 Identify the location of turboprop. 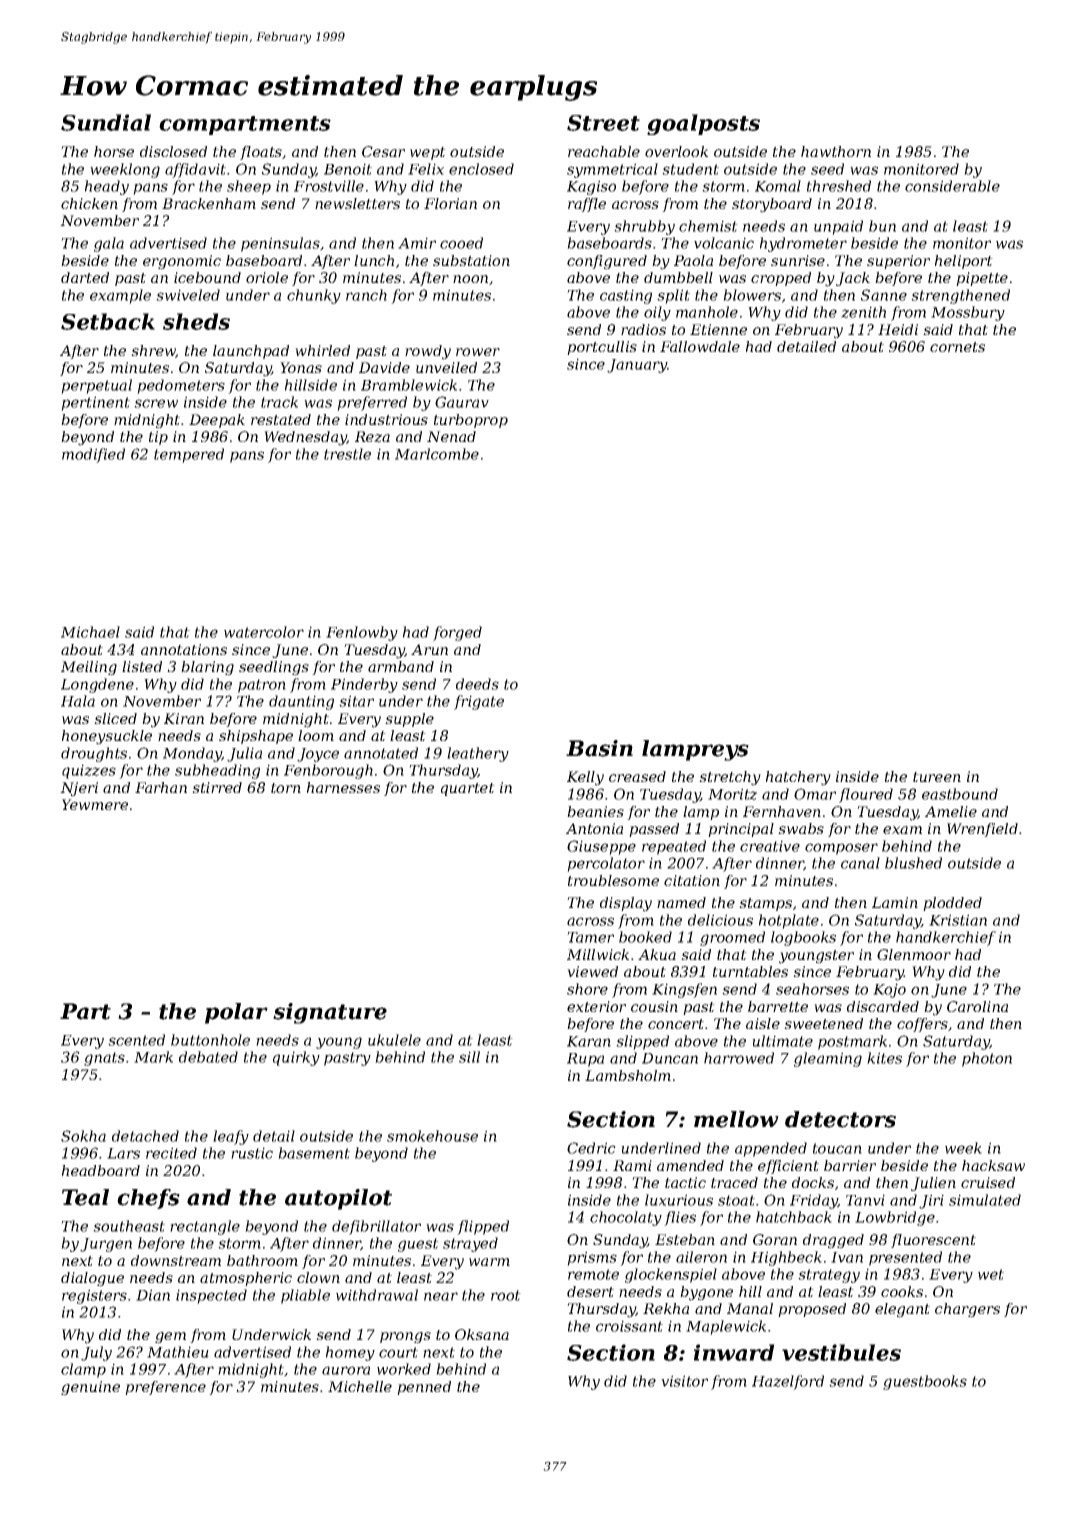
(471, 421).
